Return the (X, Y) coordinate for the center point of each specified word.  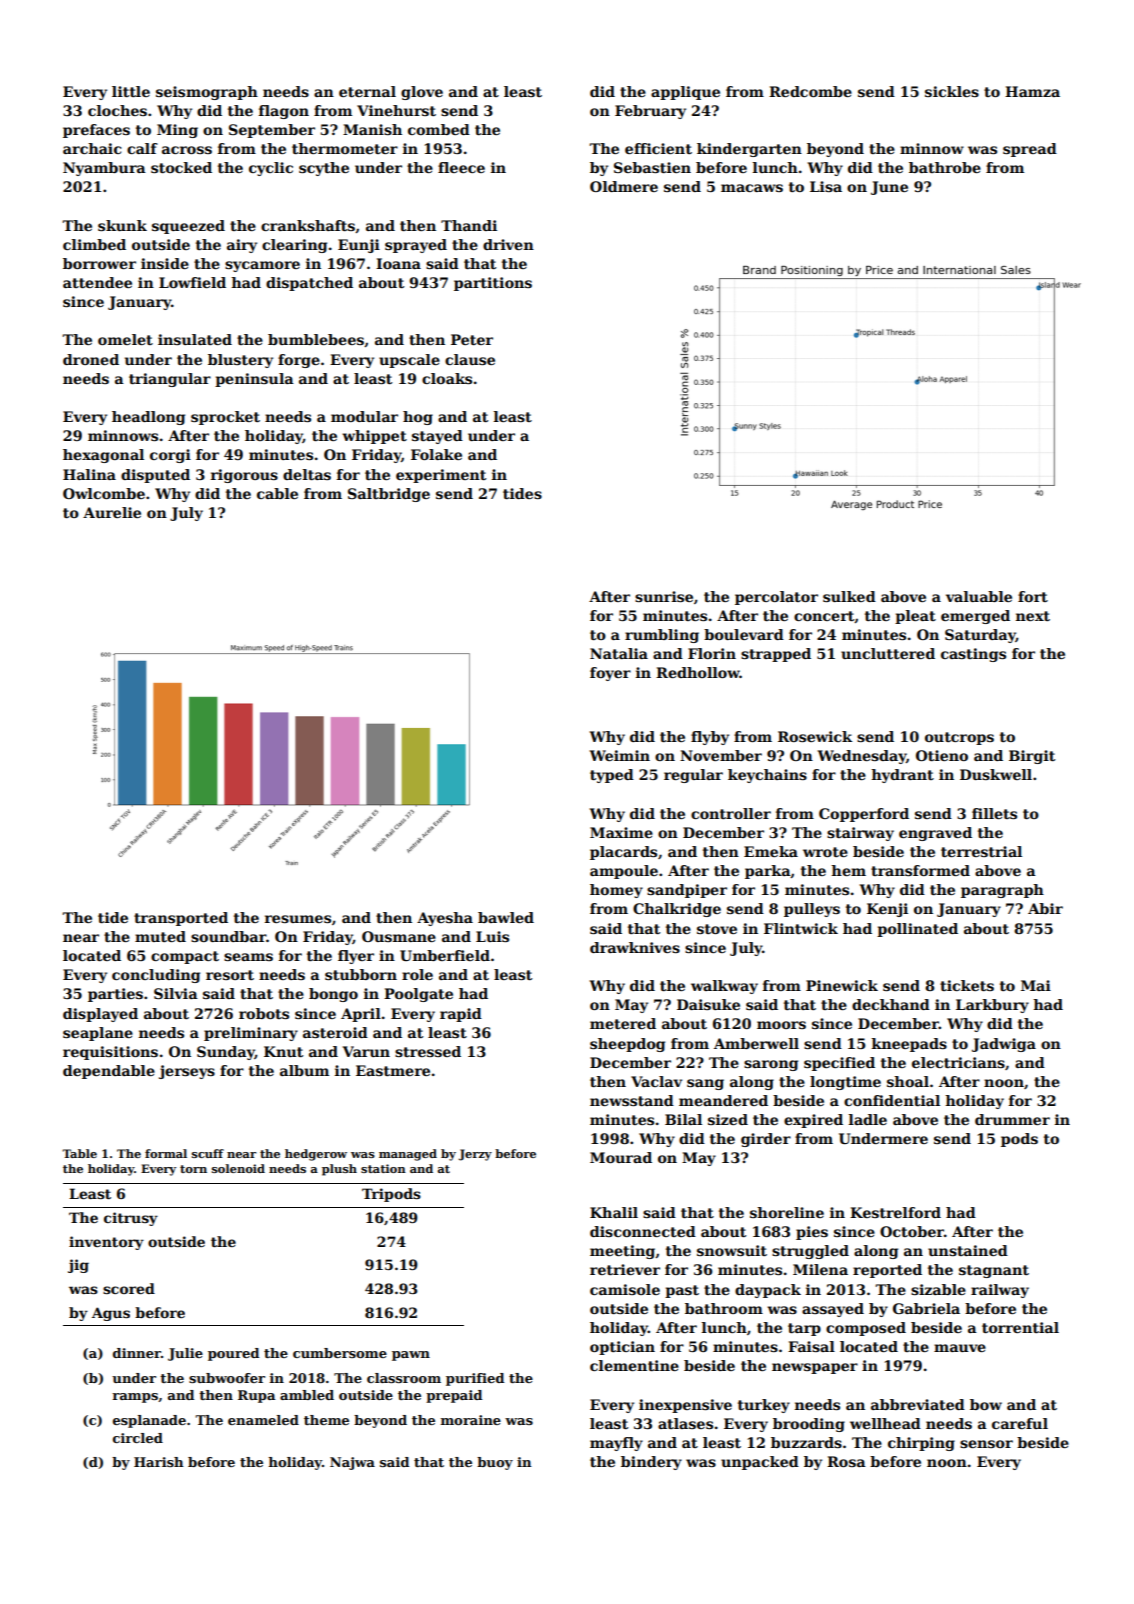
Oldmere (624, 186)
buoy (495, 1463)
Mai (1036, 985)
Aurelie (112, 512)
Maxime (621, 832)
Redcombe (810, 91)
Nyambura (104, 169)
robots (264, 1013)
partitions (493, 284)
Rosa (846, 1461)
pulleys (812, 910)
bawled (506, 917)
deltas (307, 474)
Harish (159, 1462)
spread (1030, 150)
